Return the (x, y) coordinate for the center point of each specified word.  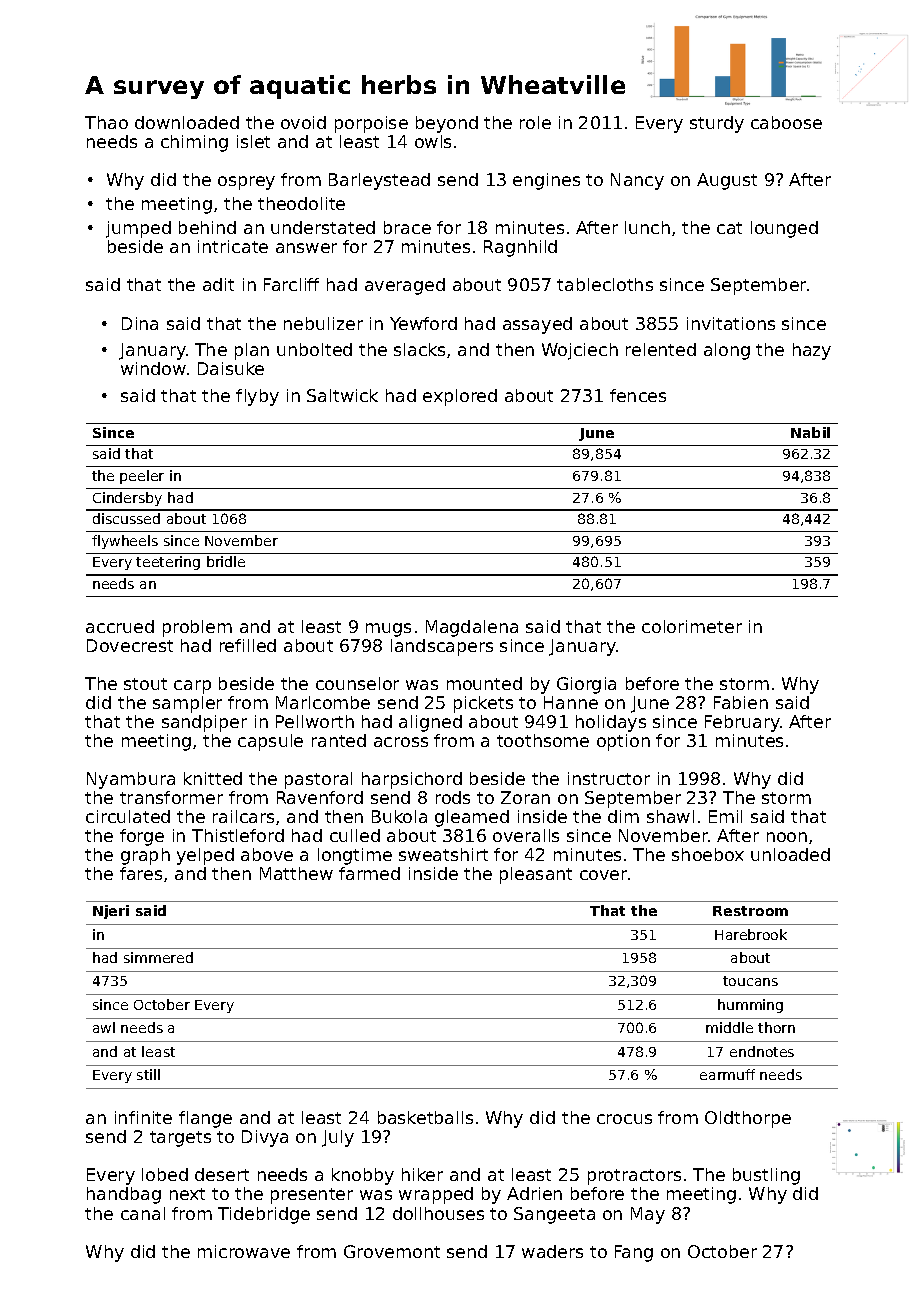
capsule (270, 742)
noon (787, 837)
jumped (138, 229)
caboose (786, 122)
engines (546, 181)
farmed (369, 873)
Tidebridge (264, 1215)
